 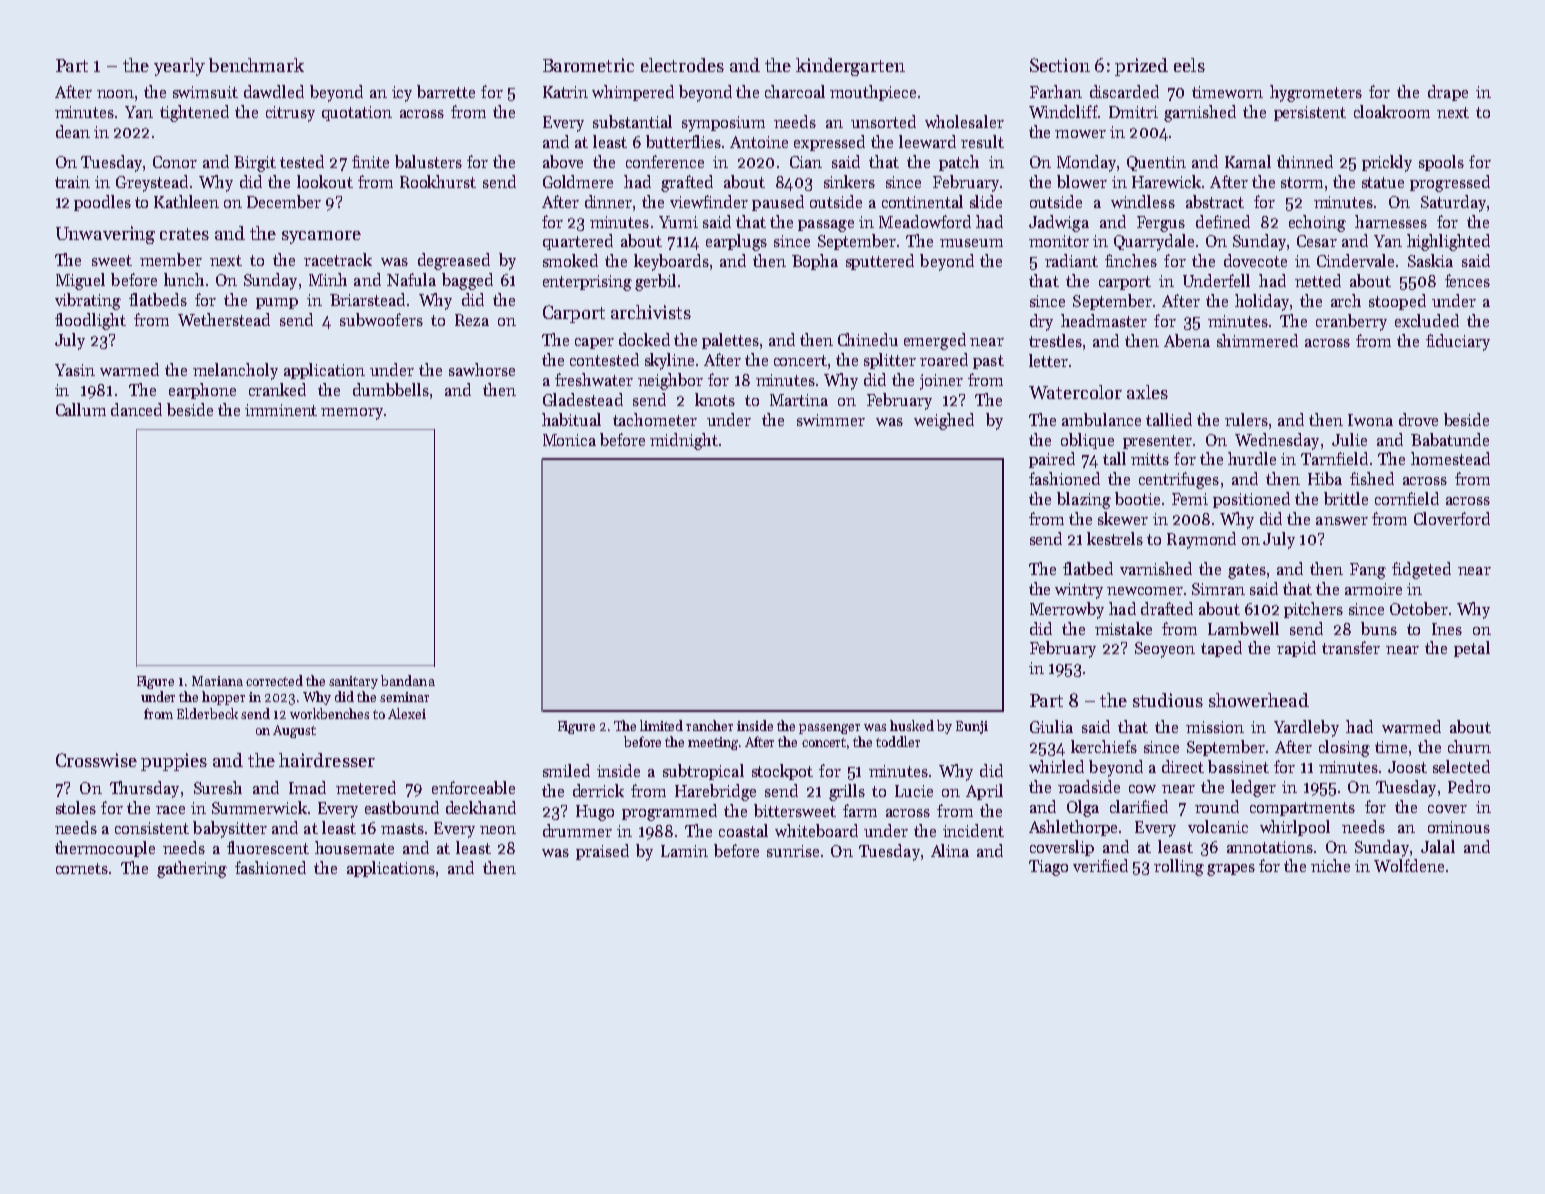 I want to click on Barometric, so click(x=588, y=65).
